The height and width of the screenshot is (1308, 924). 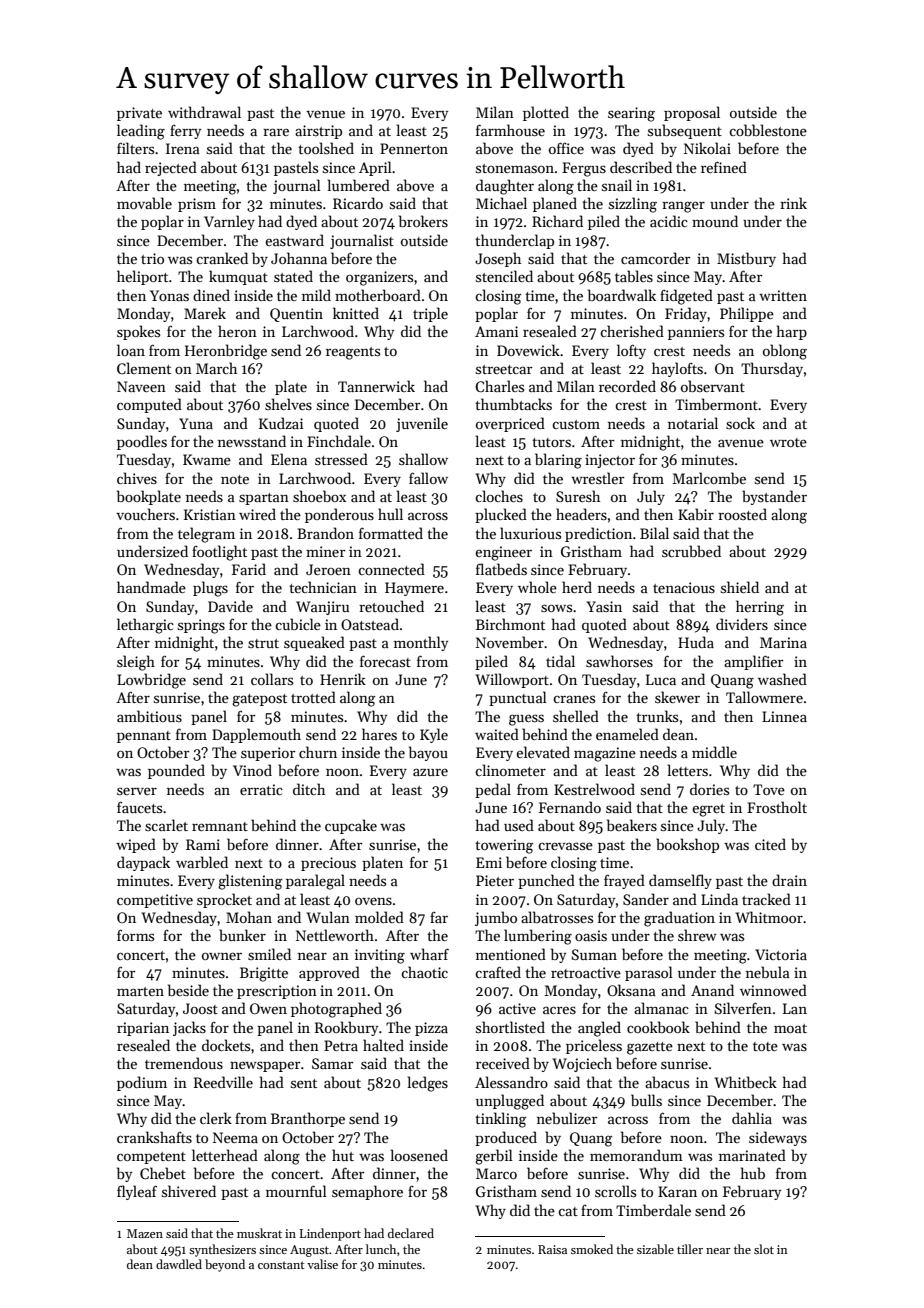 I want to click on Kyle, so click(x=434, y=735).
